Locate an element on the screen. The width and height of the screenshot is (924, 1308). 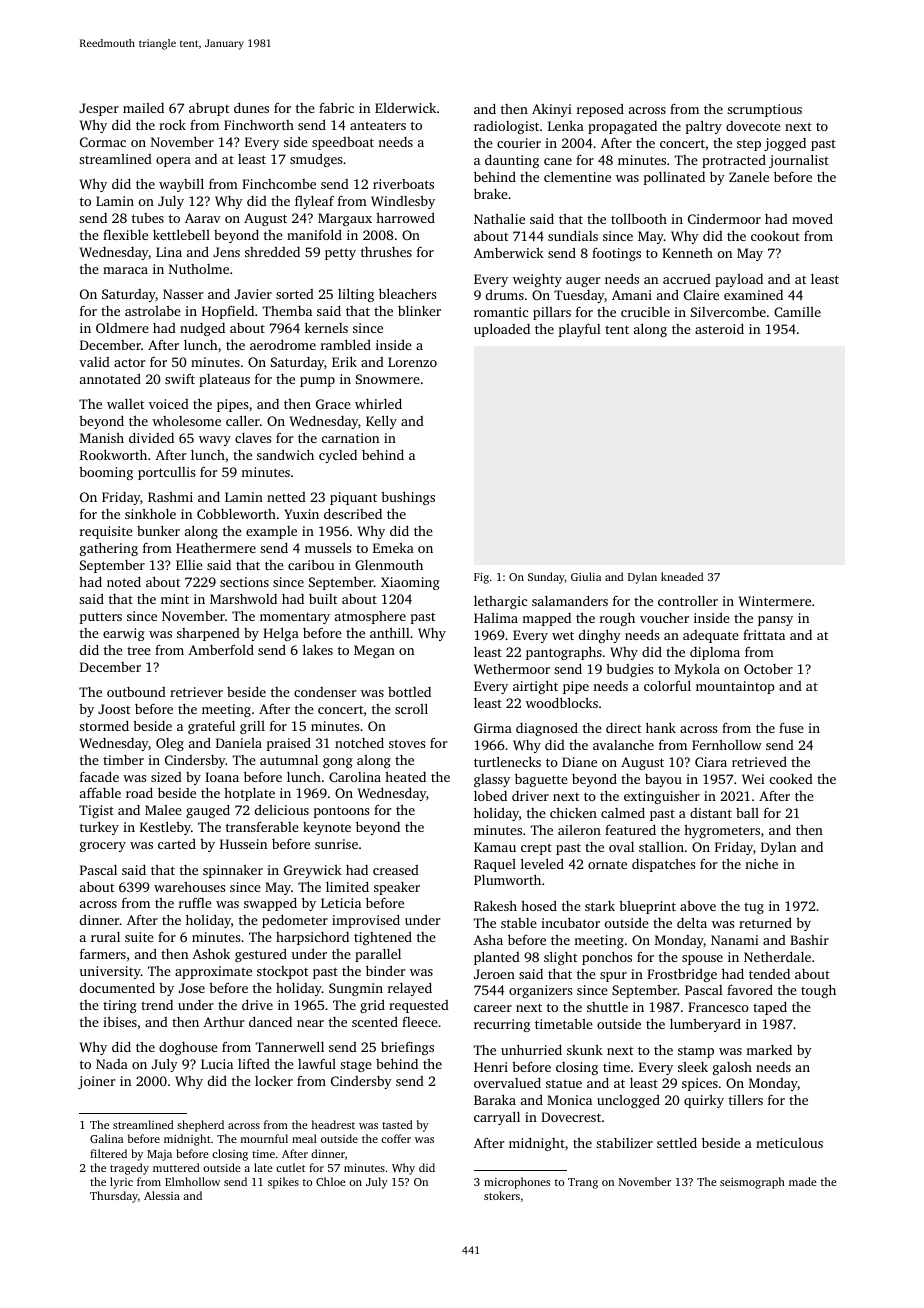
sunrise is located at coordinates (336, 844).
